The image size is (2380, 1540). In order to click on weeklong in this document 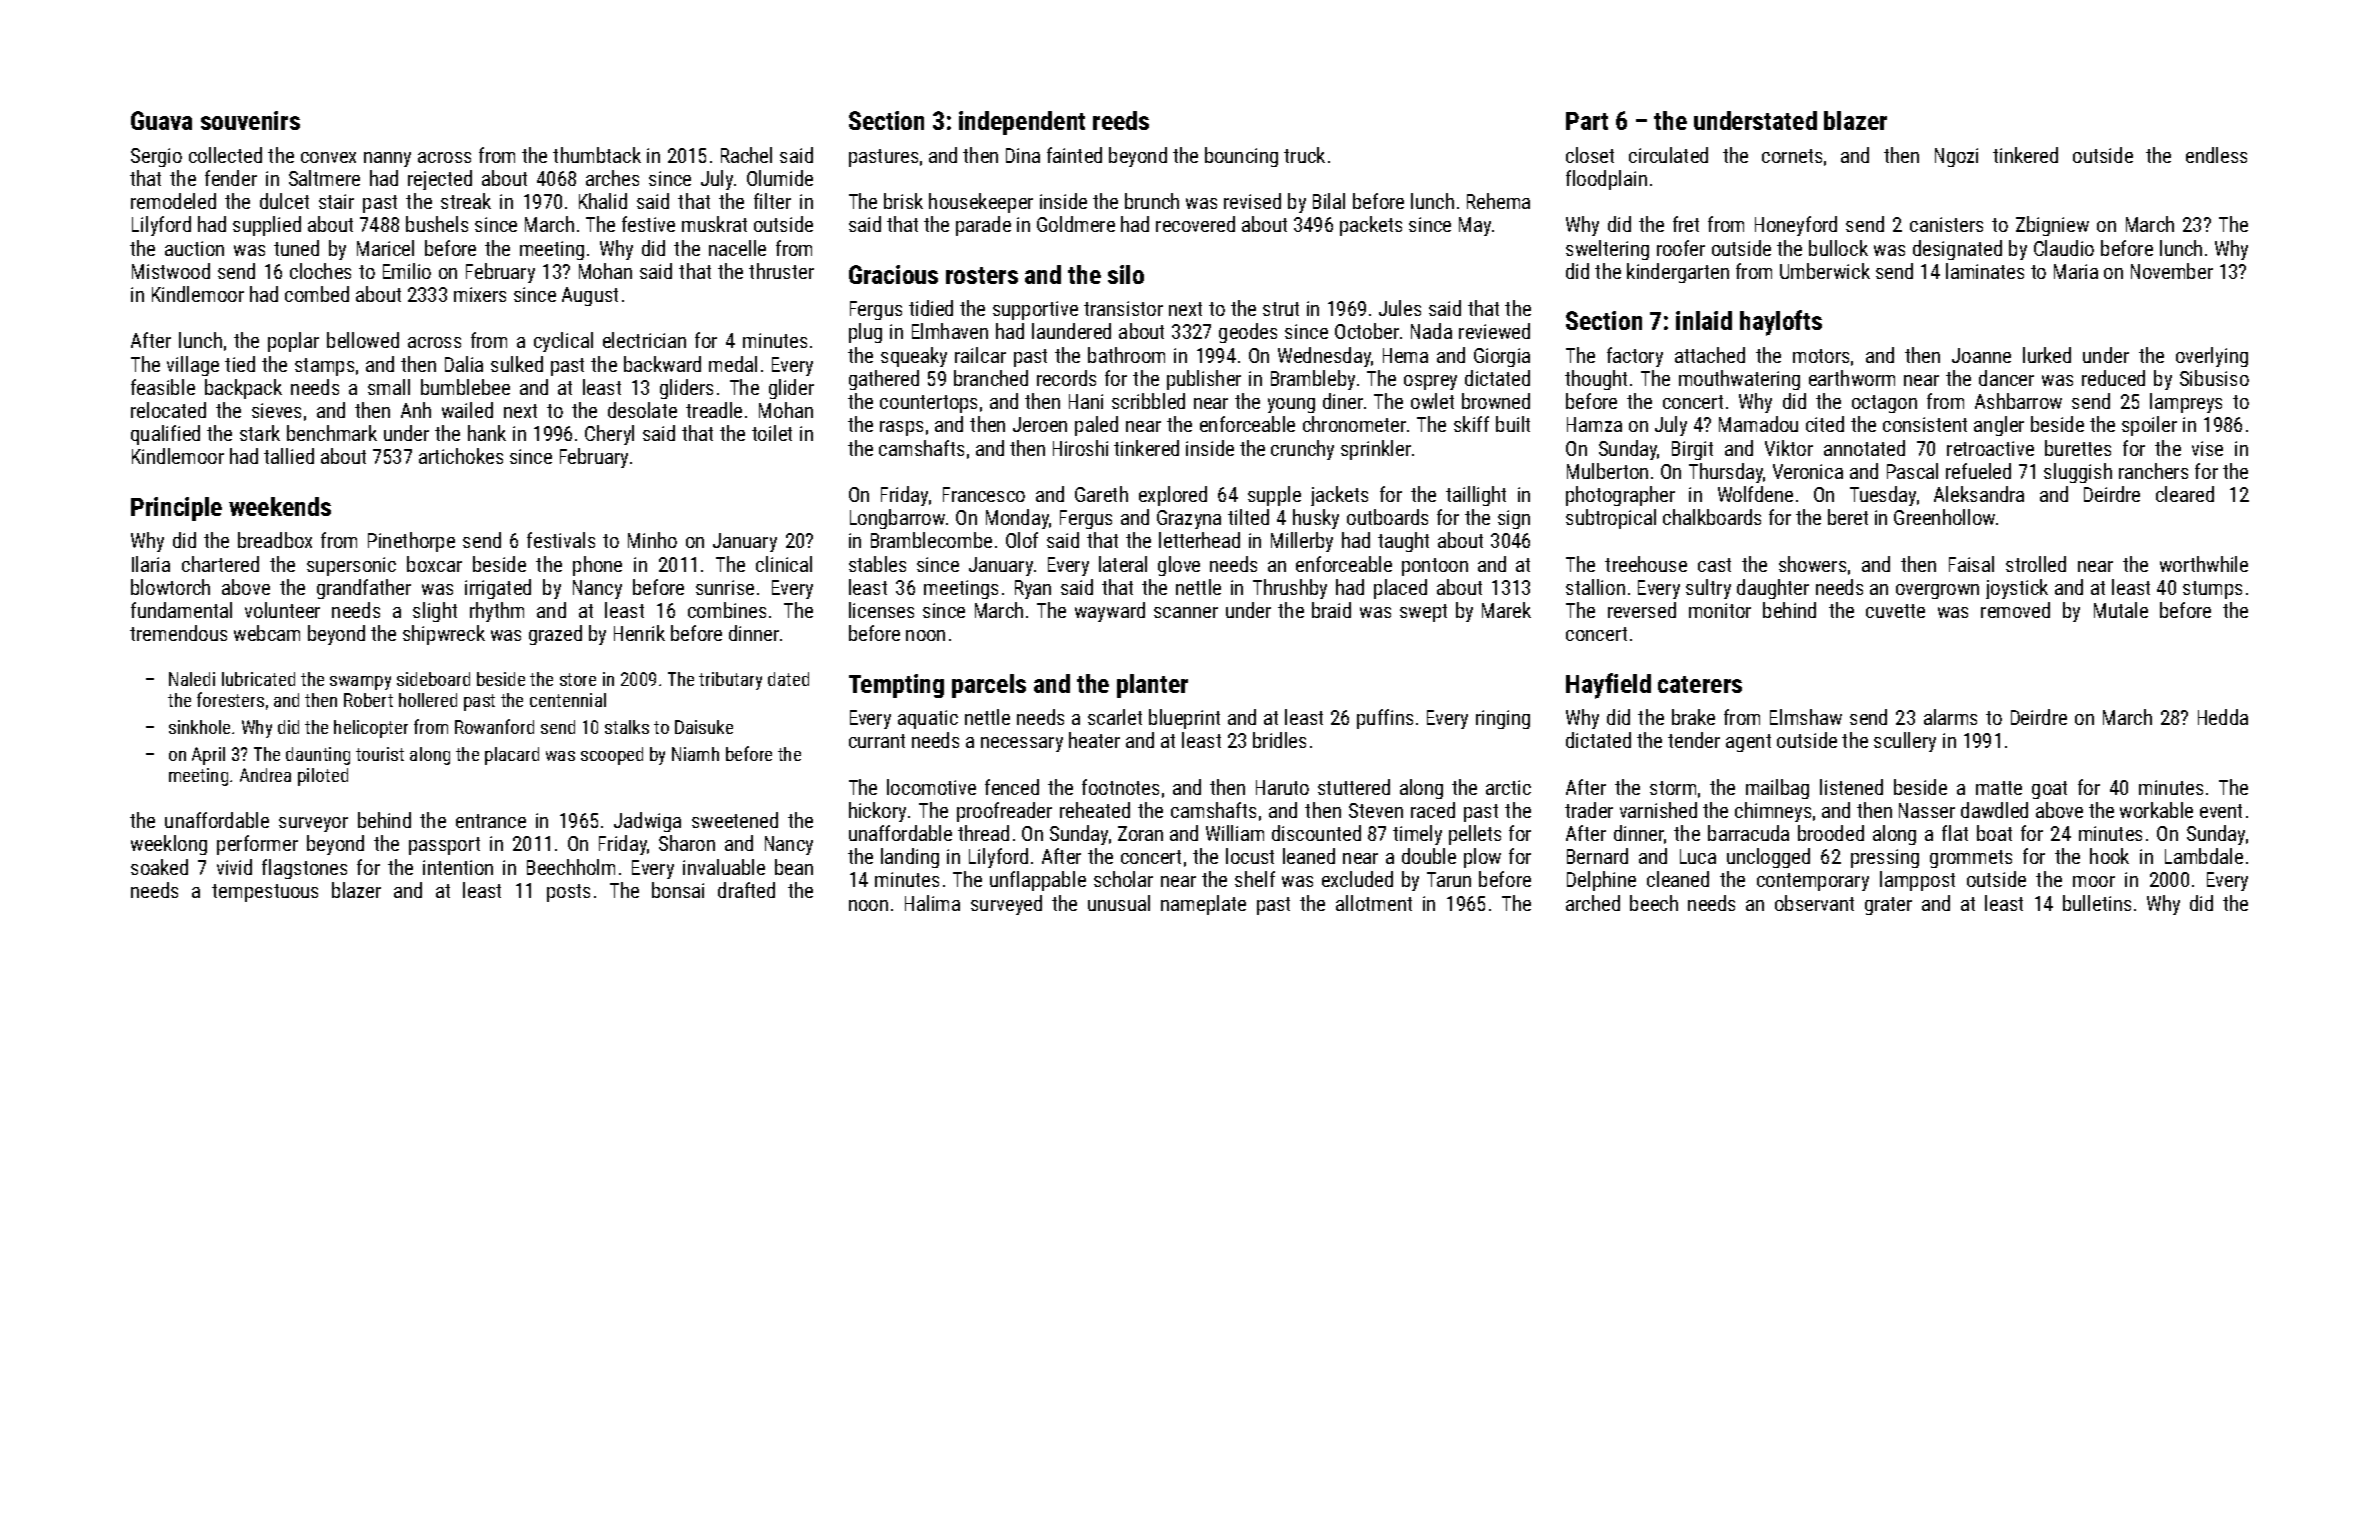, I will do `click(169, 845)`.
